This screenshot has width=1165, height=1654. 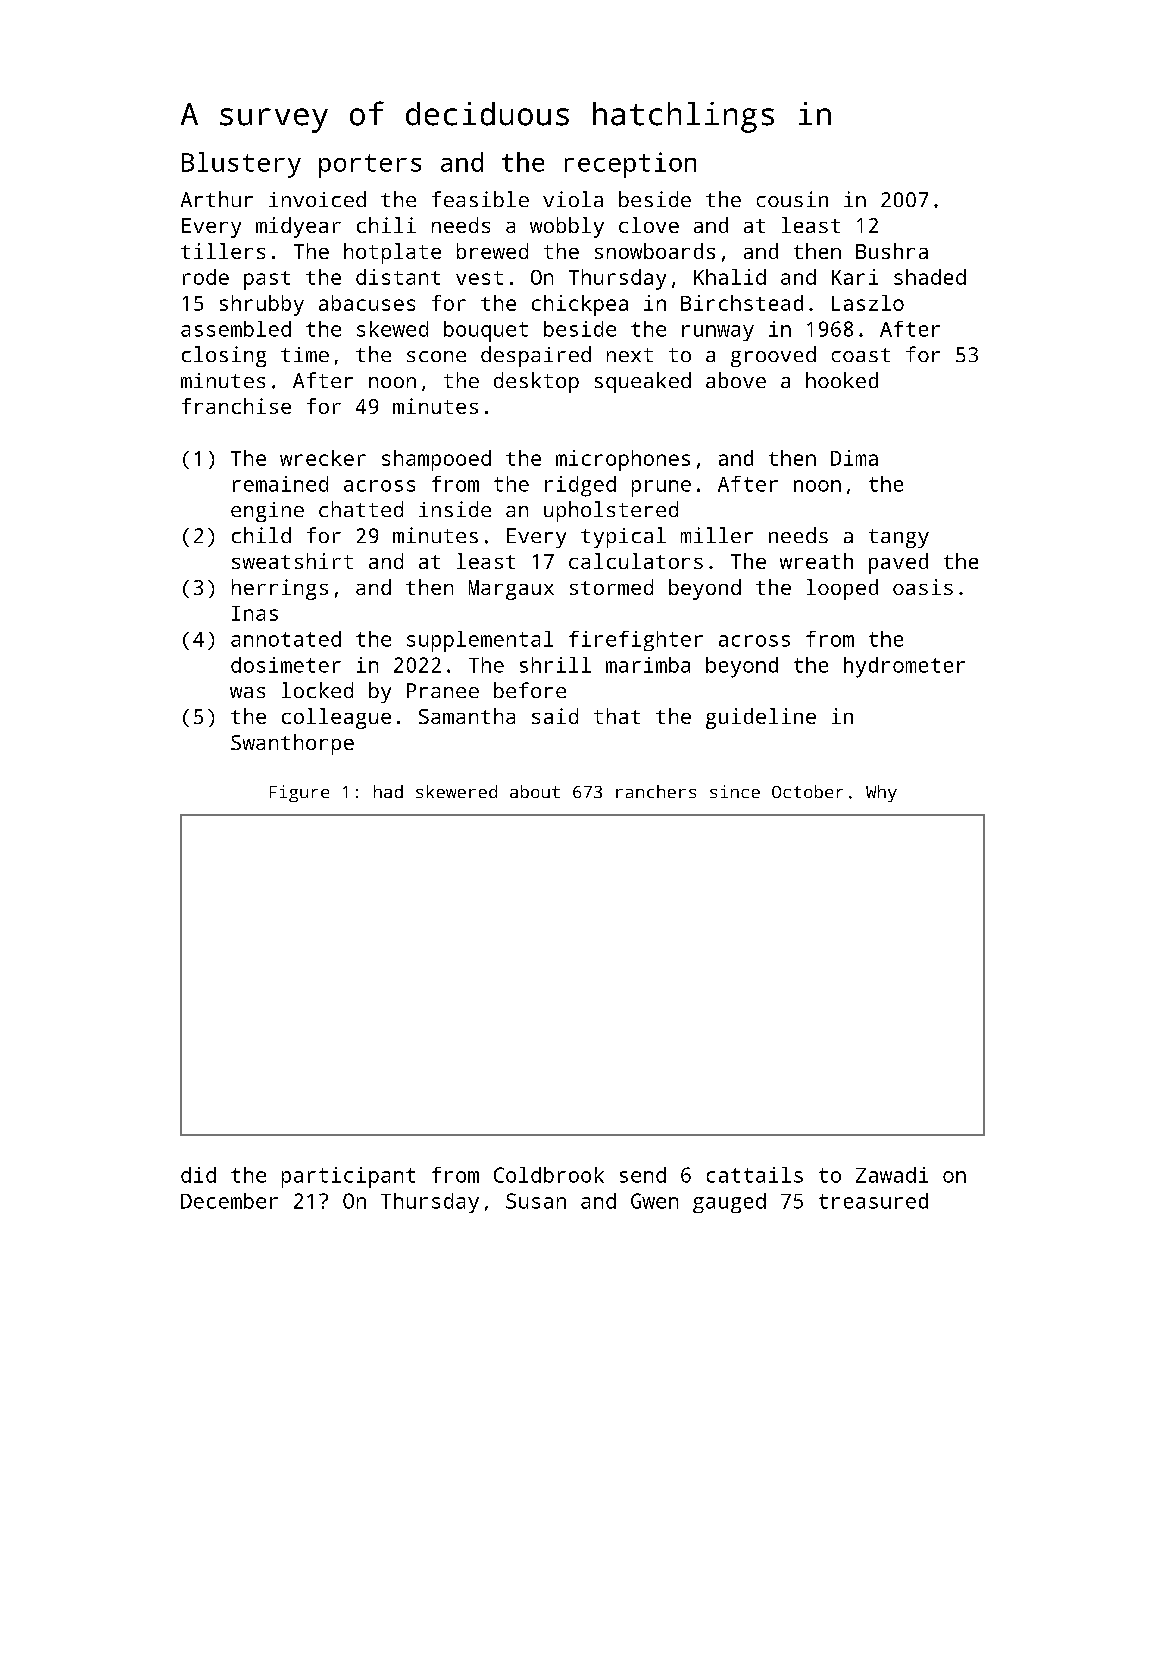 I want to click on Arthur, so click(x=217, y=199).
